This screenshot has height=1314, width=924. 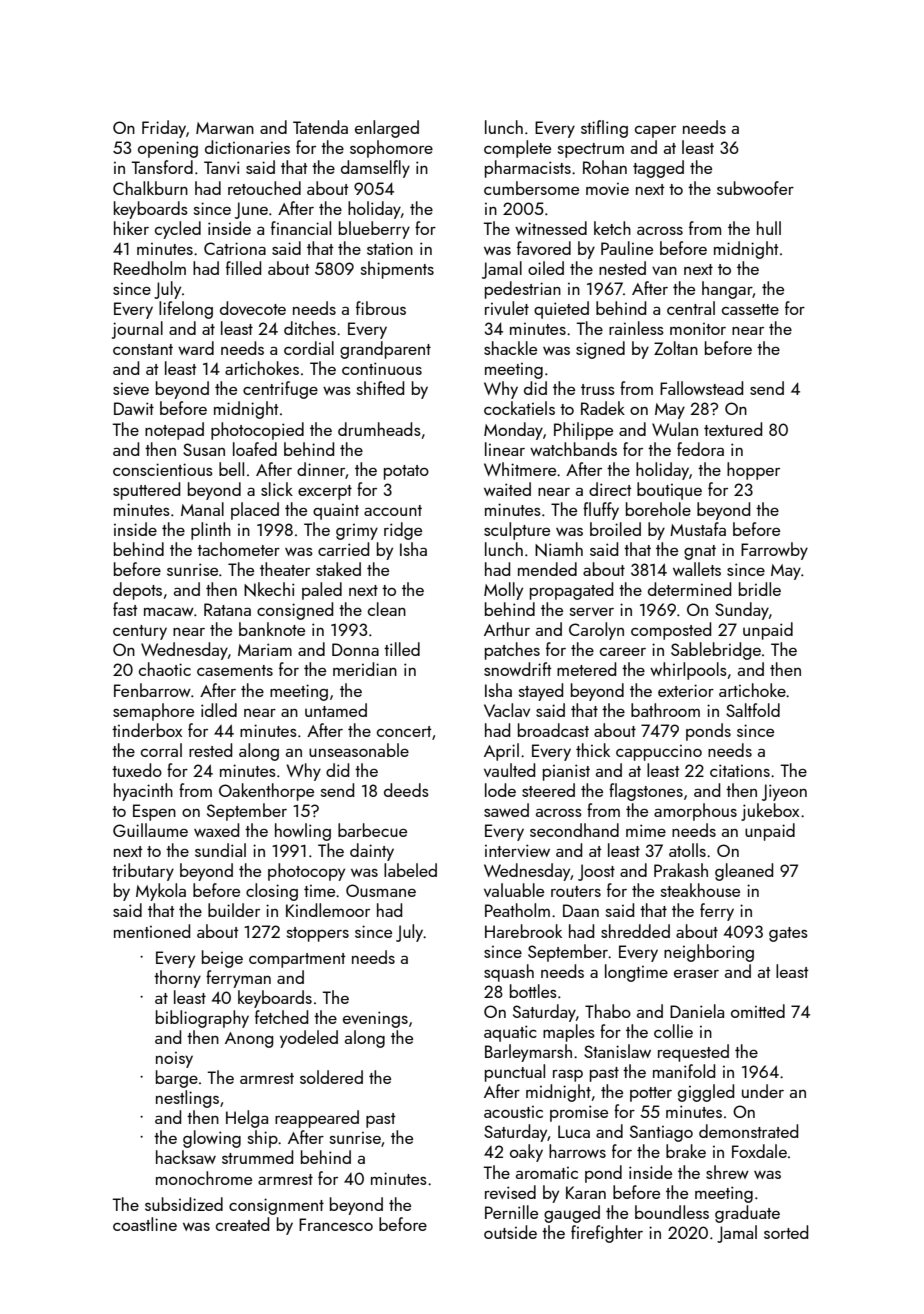 What do you see at coordinates (336, 1224) in the screenshot?
I see `Francesco` at bounding box center [336, 1224].
